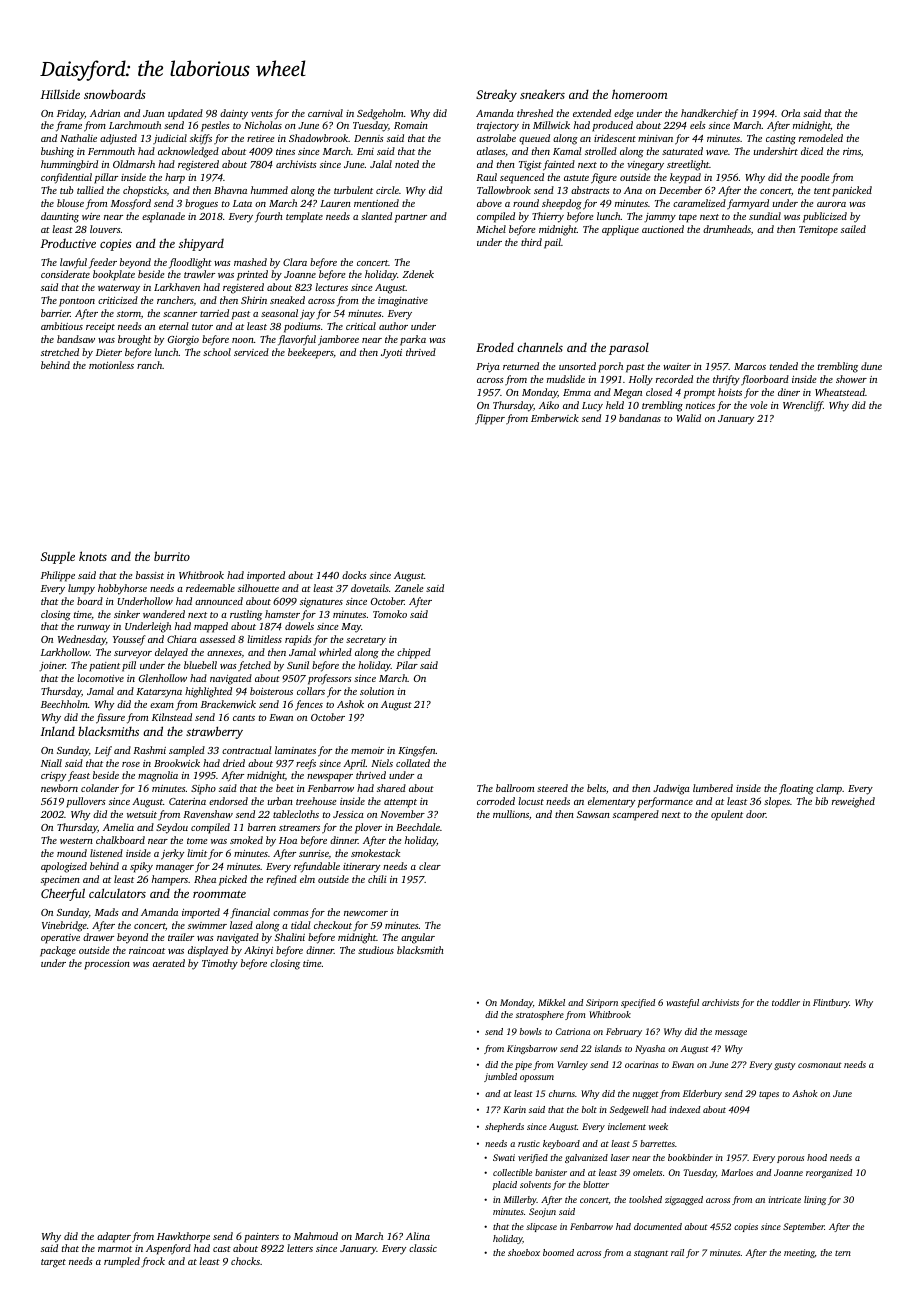  What do you see at coordinates (713, 788) in the screenshot?
I see `lumbered` at bounding box center [713, 788].
